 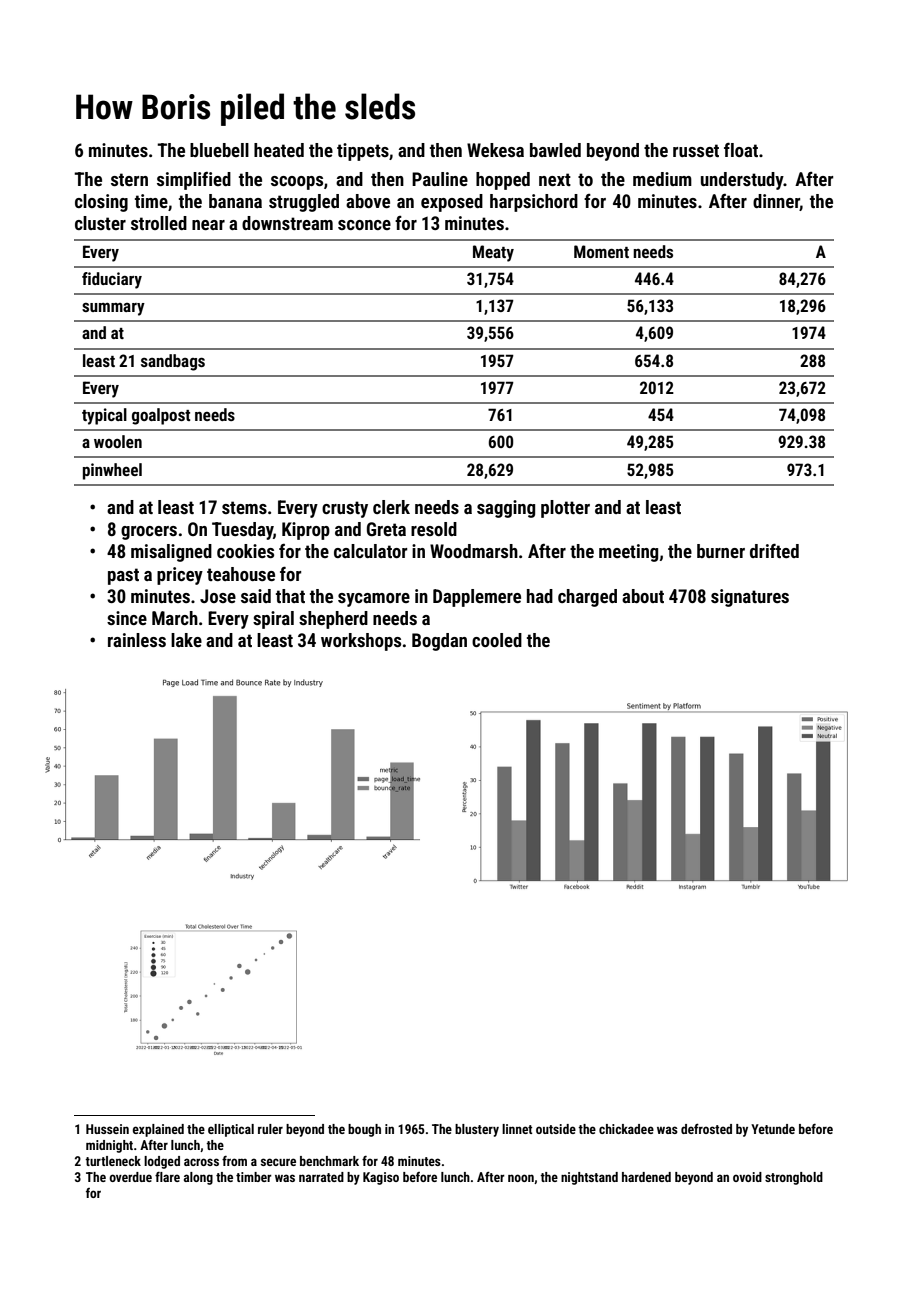 I want to click on elliptical, so click(x=231, y=1130).
